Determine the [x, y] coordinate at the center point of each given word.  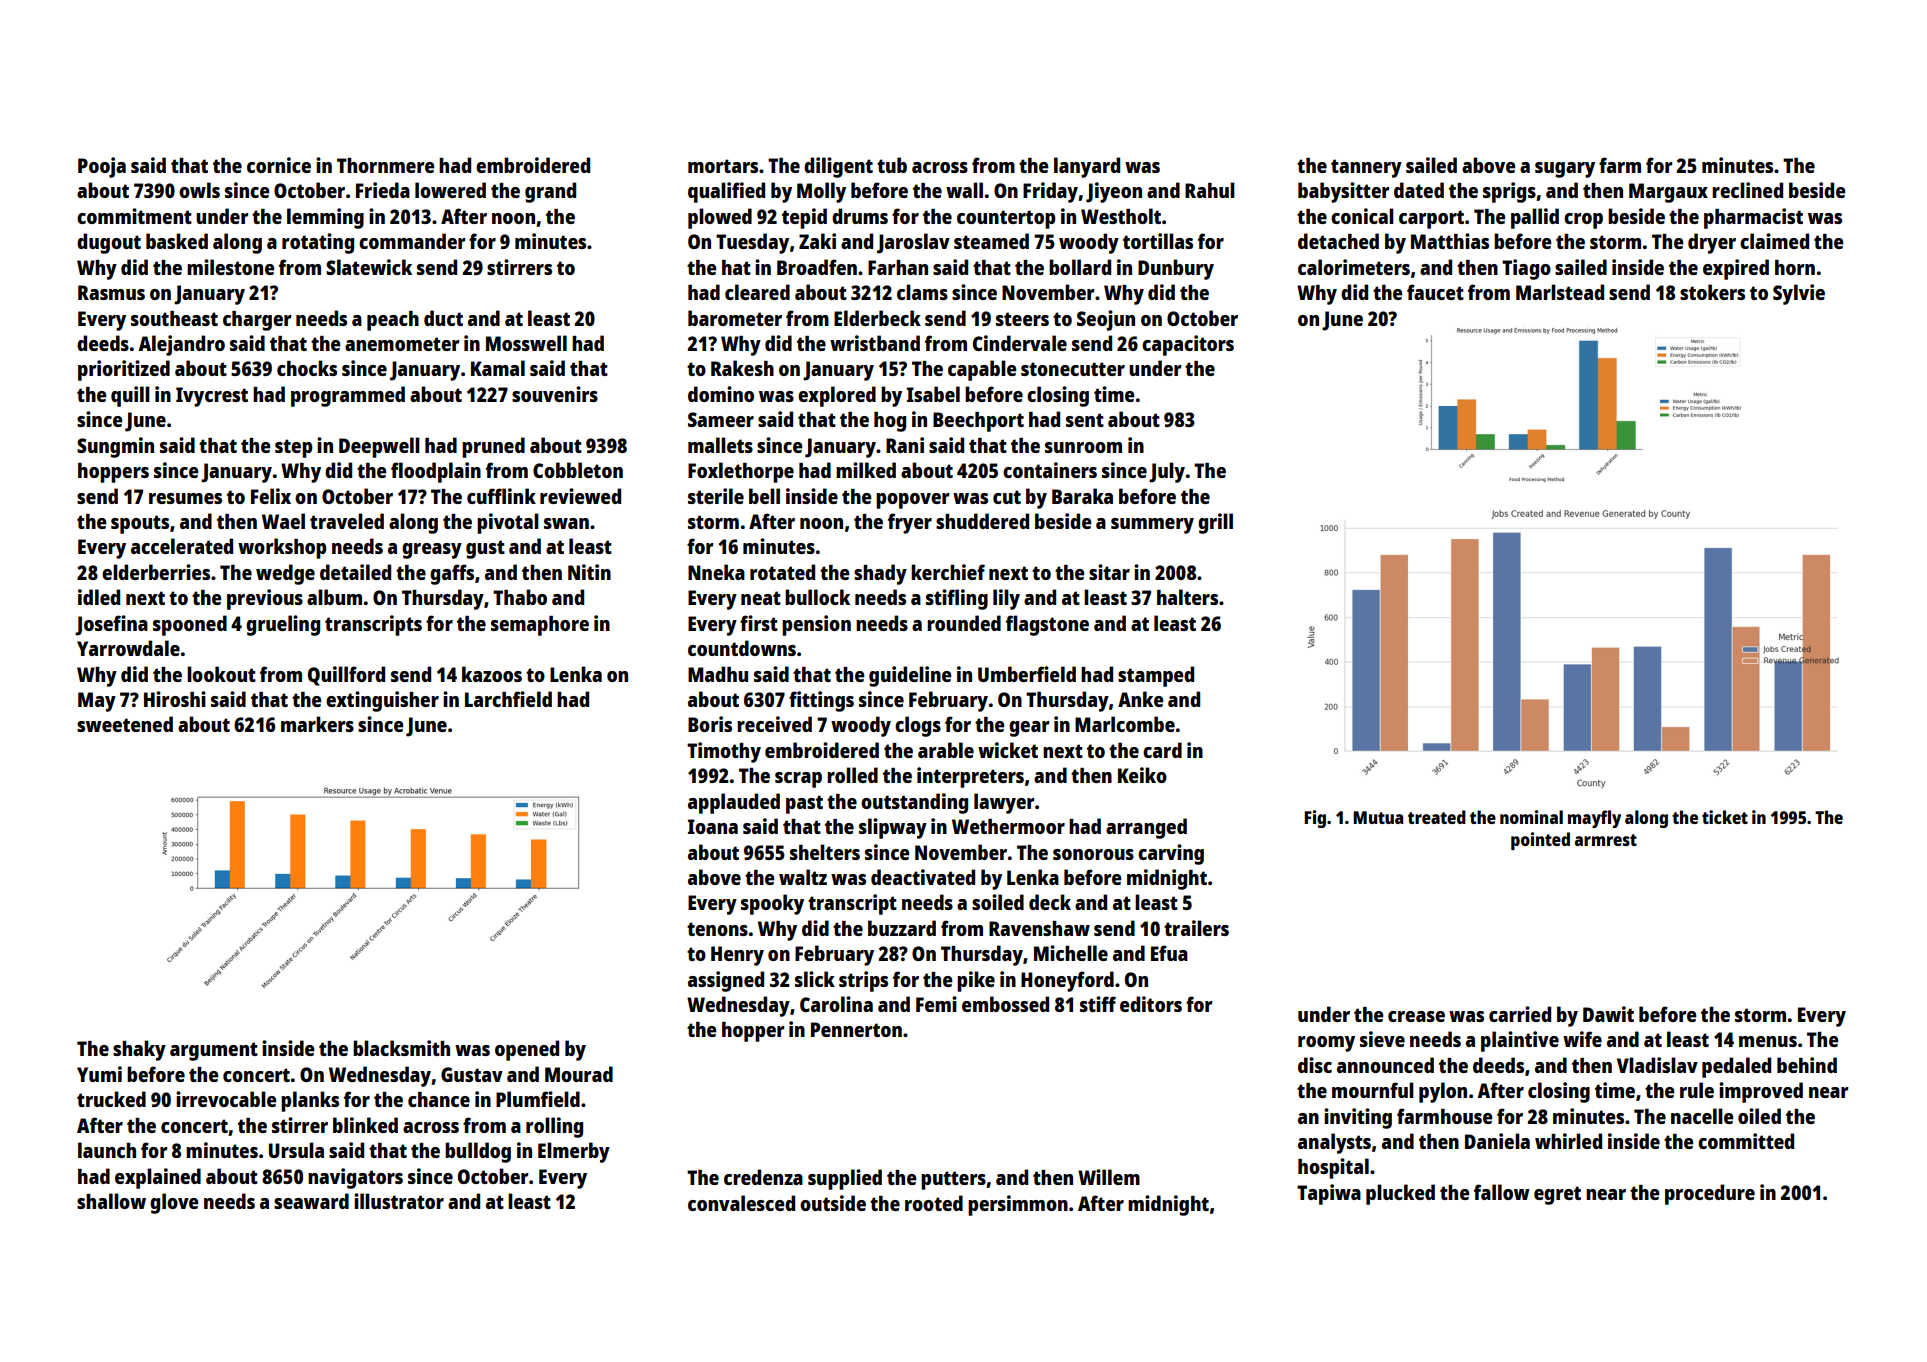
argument [214, 1051]
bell [764, 496]
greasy [432, 551]
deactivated [923, 877]
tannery [1366, 168]
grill [1215, 523]
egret [1557, 1195]
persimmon [1018, 1205]
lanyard [1087, 167]
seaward [311, 1201]
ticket [1725, 817]
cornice [279, 165]
